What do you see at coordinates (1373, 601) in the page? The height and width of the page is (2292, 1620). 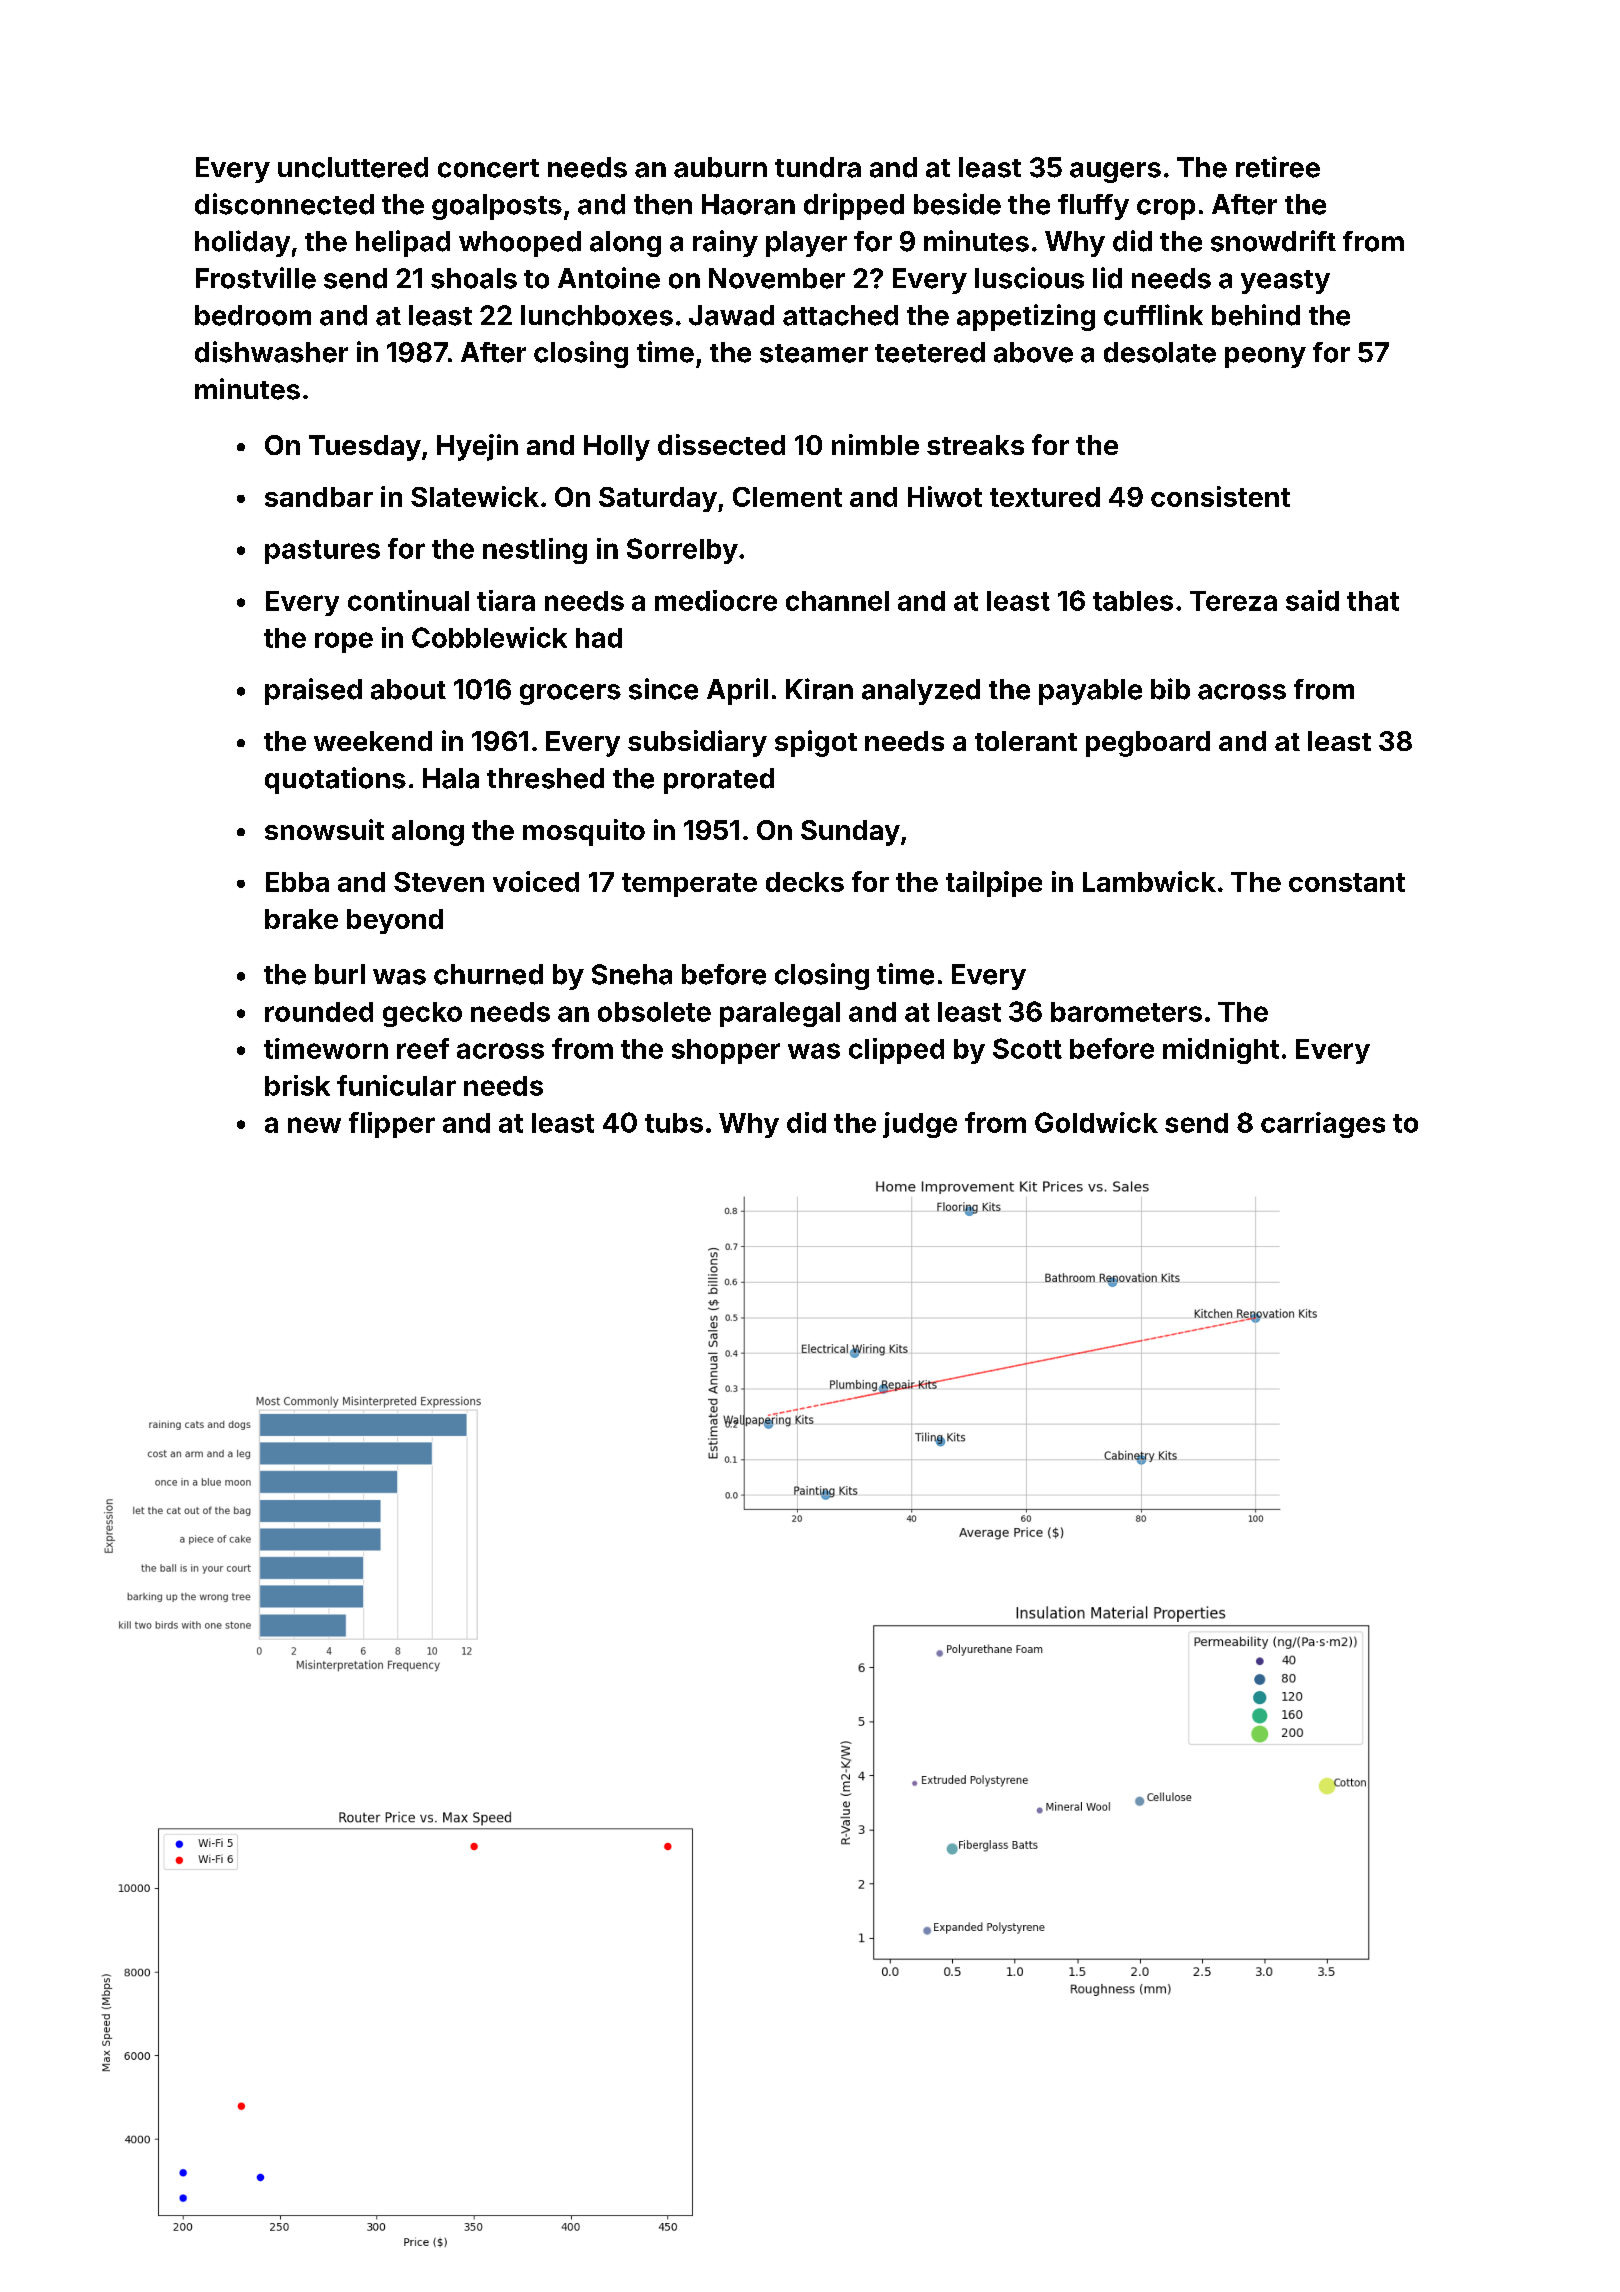 I see `that` at bounding box center [1373, 601].
